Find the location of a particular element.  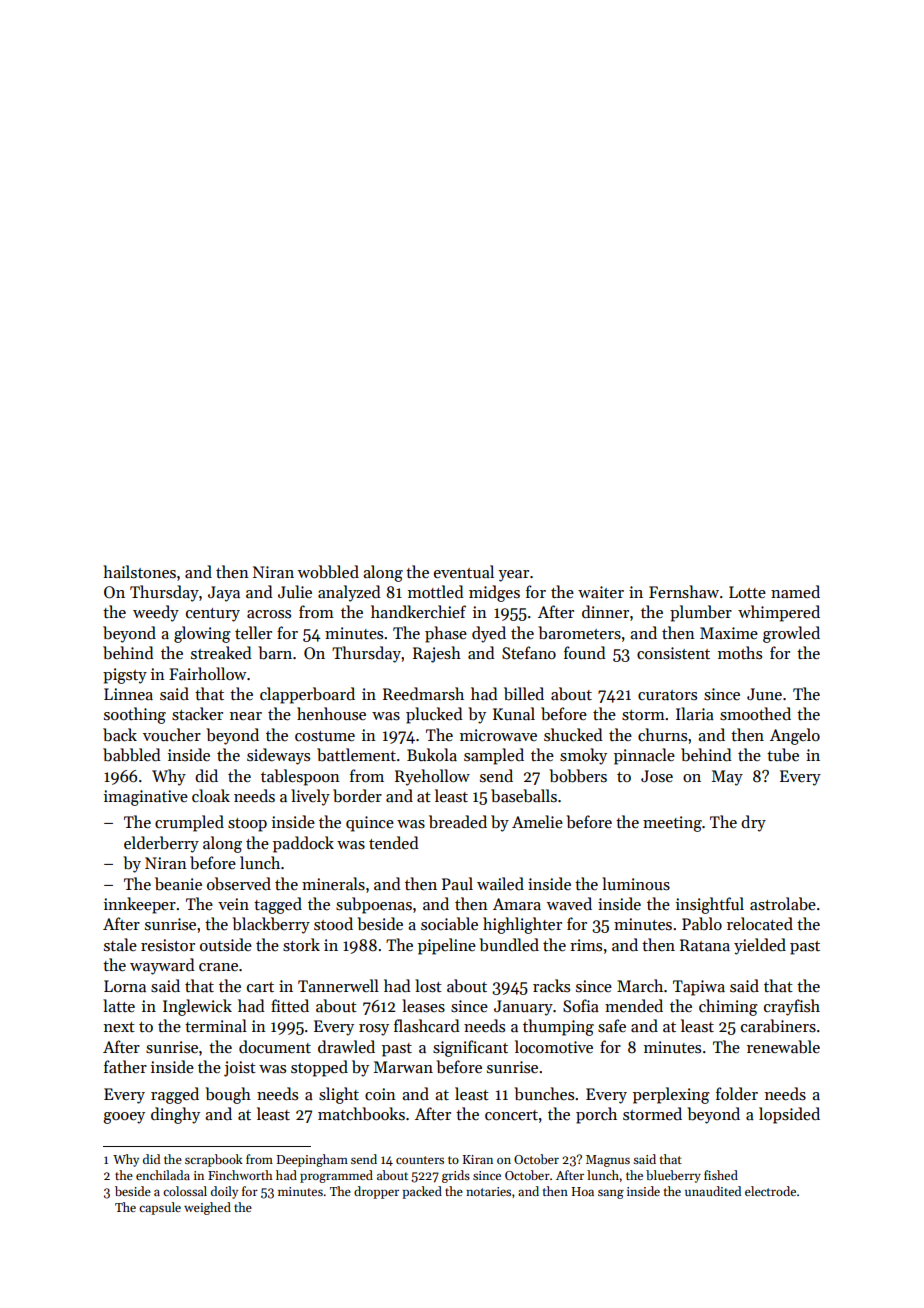

Rajesh is located at coordinates (437, 654).
